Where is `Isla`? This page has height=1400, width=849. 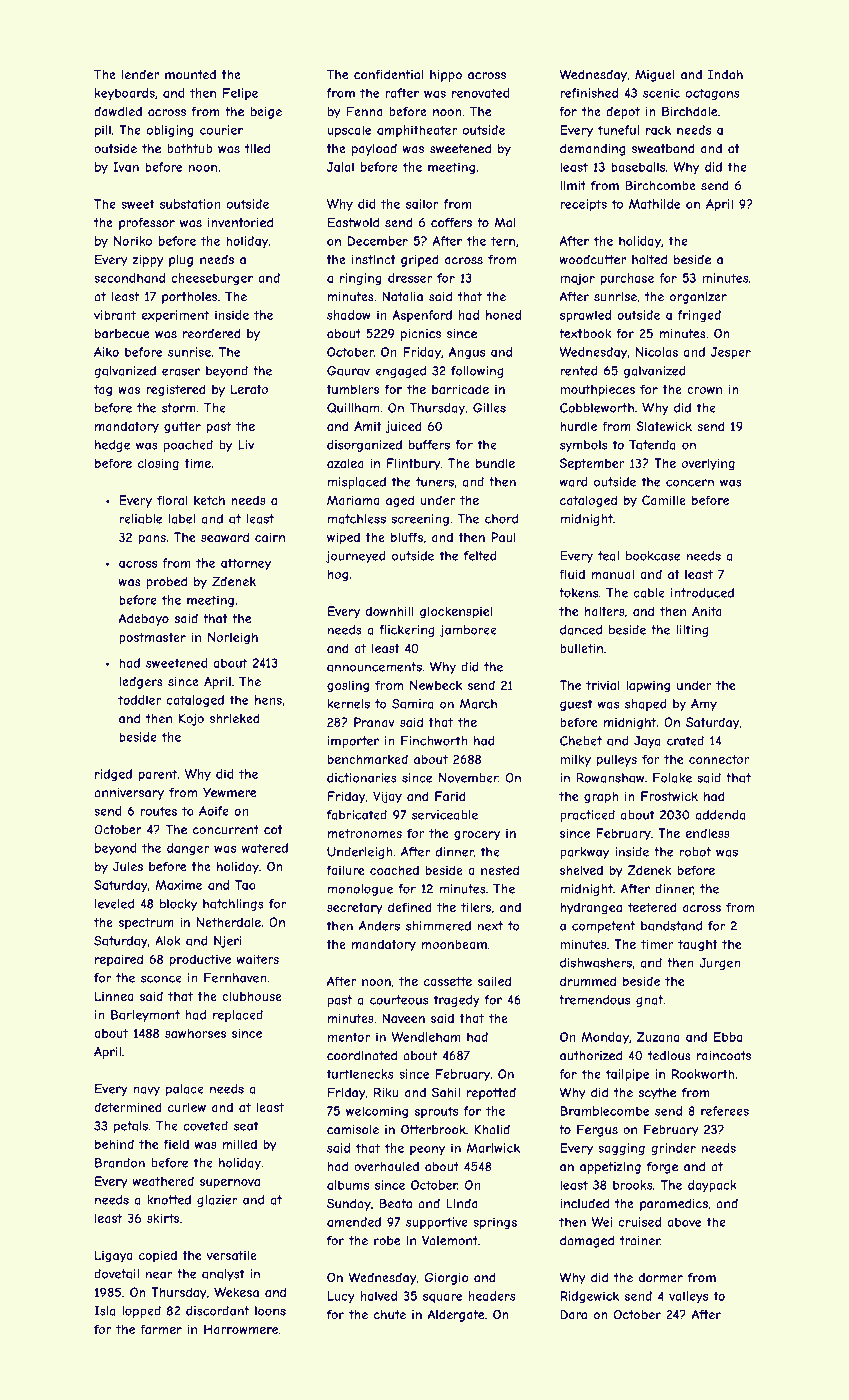
Isla is located at coordinates (104, 1311).
